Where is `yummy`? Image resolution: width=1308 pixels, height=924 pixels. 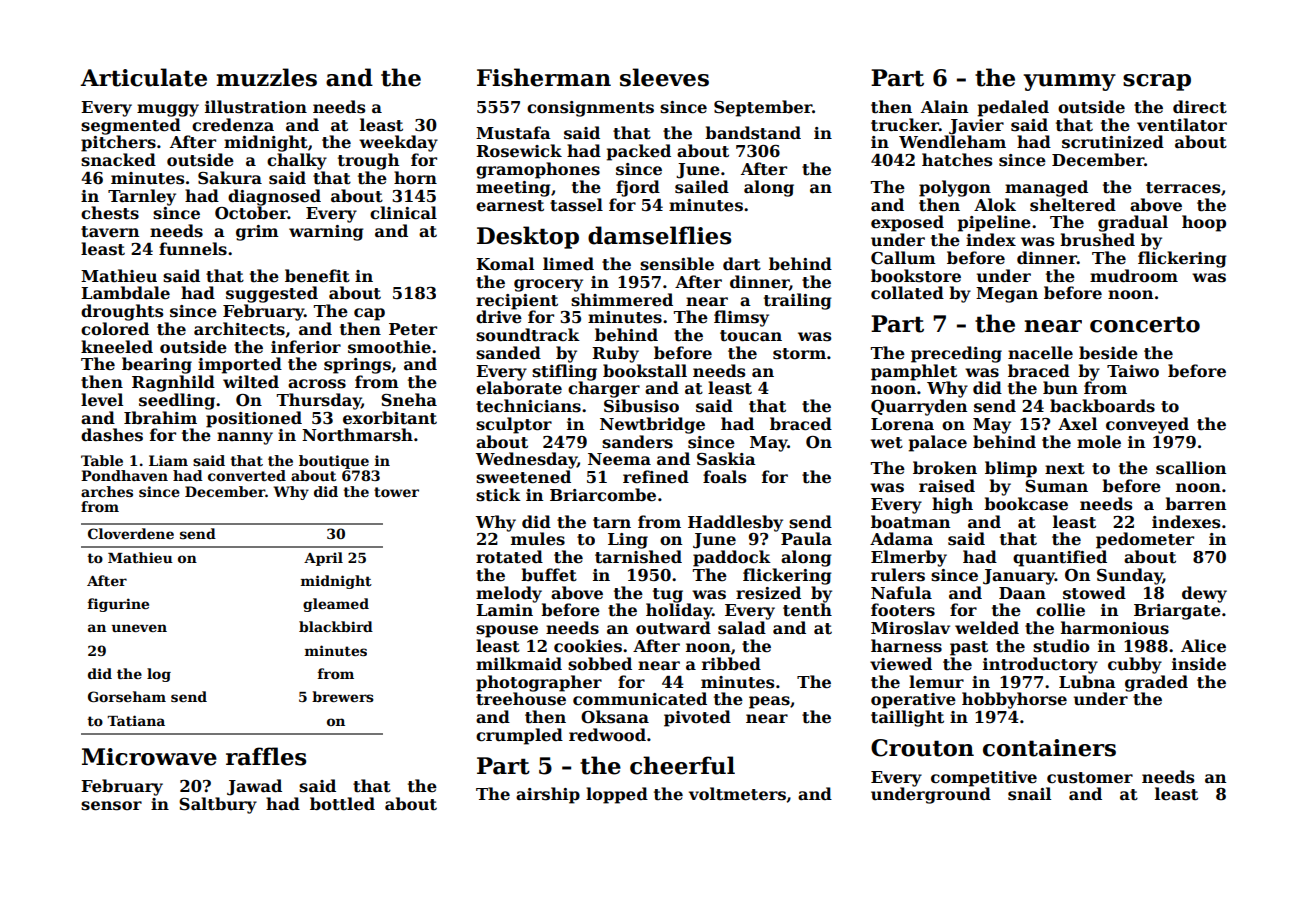
yummy is located at coordinates (1069, 82).
